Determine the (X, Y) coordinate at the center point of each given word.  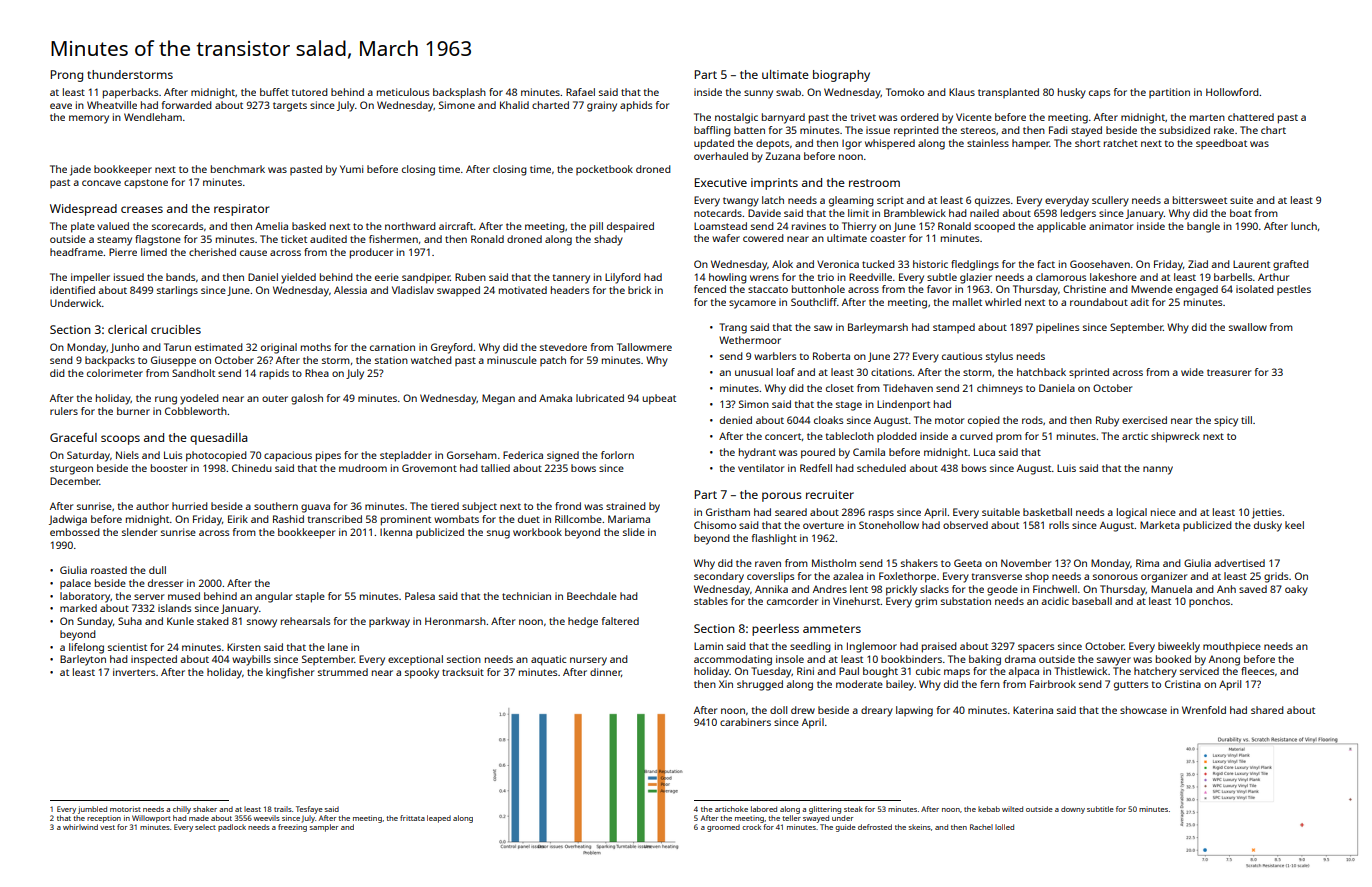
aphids (636, 106)
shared (1267, 710)
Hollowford (1232, 92)
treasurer (1229, 372)
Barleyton (83, 660)
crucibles (176, 329)
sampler (324, 828)
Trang (733, 328)
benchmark (238, 169)
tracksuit (463, 672)
